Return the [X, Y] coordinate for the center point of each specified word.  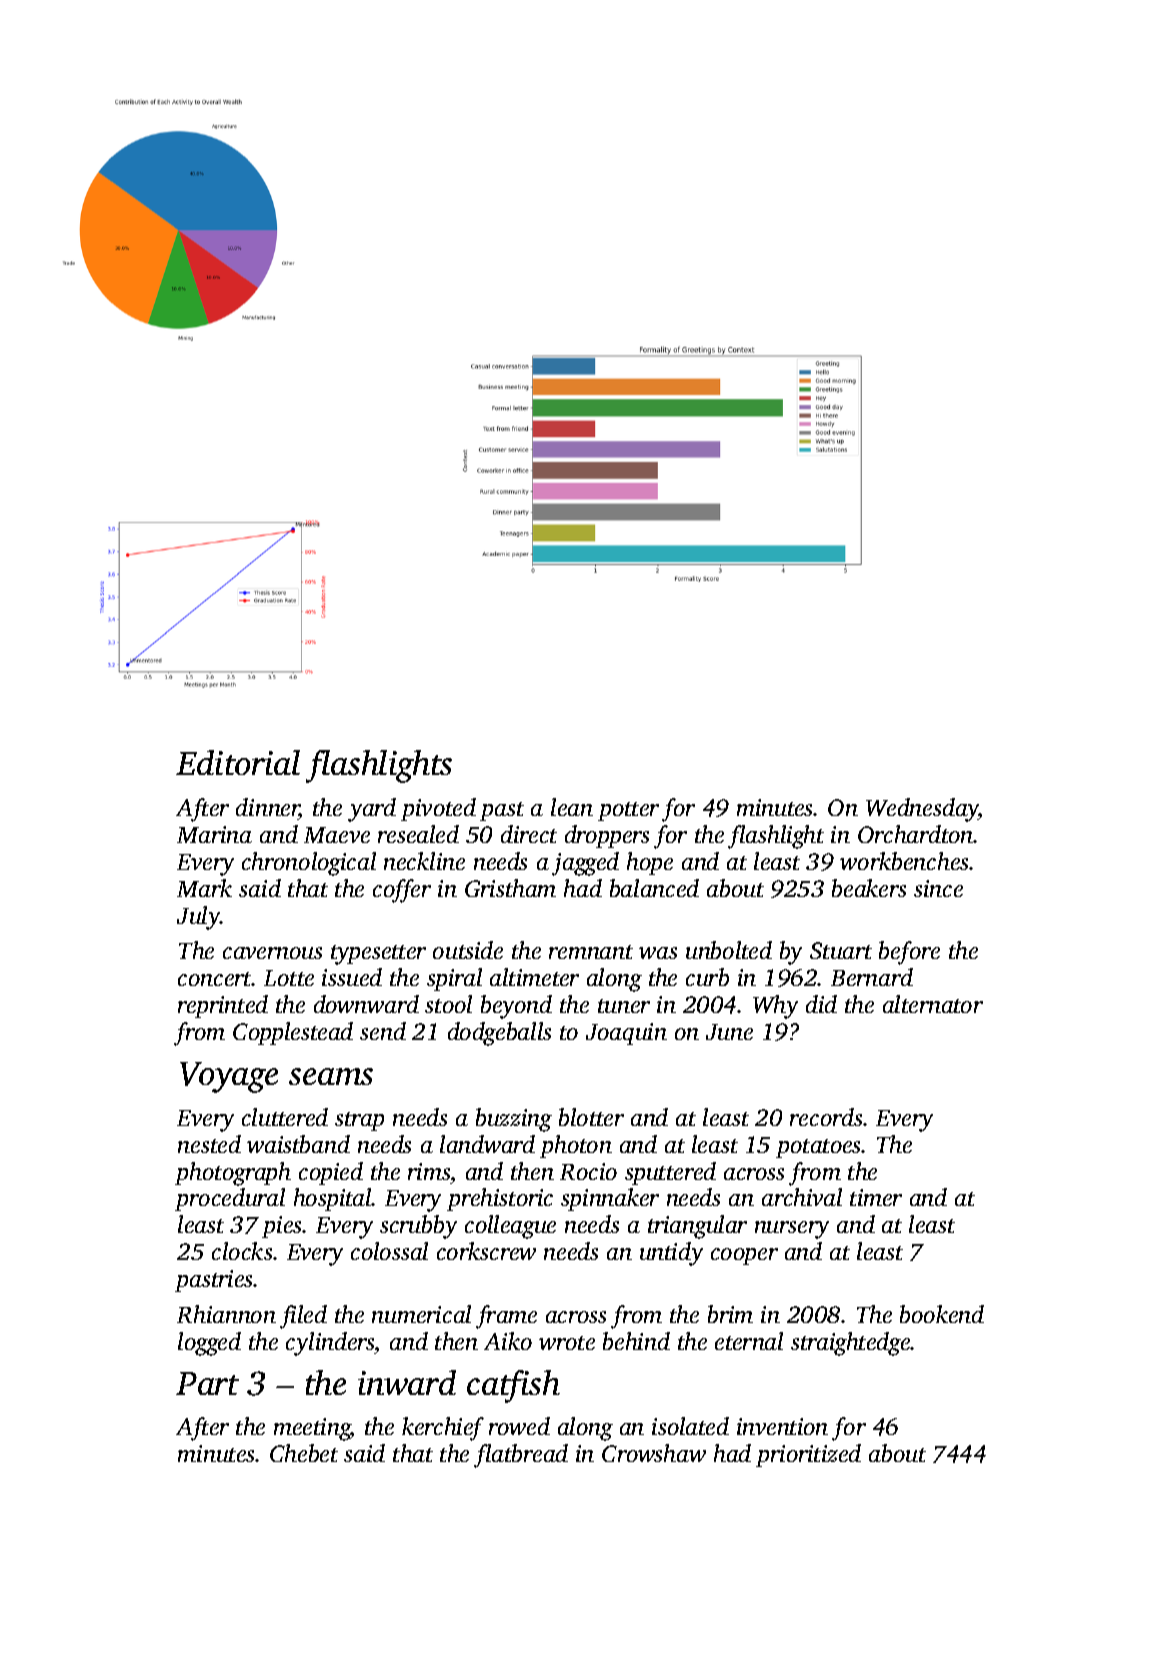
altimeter [534, 977]
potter [628, 811]
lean [572, 807]
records [826, 1117]
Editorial [238, 762]
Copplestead [293, 1033]
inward [407, 1382]
